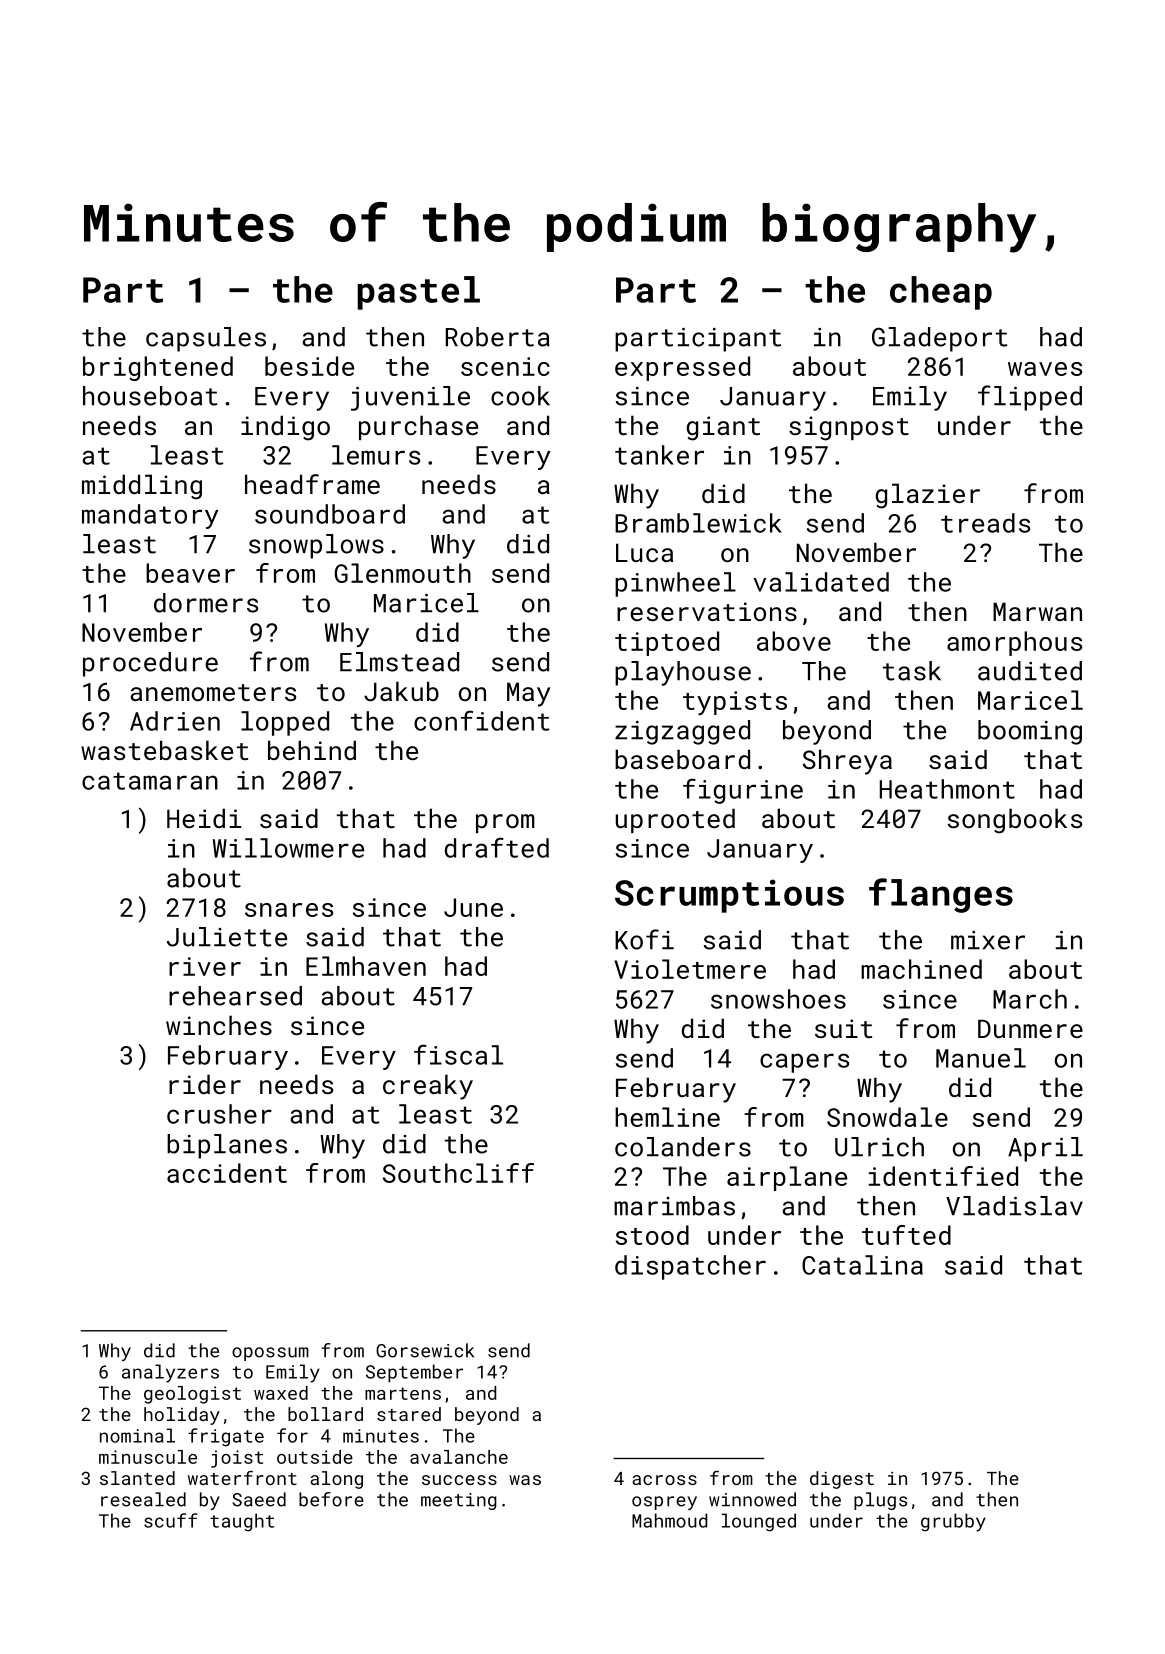 This screenshot has height=1654, width=1165. Describe the element at coordinates (675, 584) in the screenshot. I see `pinwheel` at that location.
